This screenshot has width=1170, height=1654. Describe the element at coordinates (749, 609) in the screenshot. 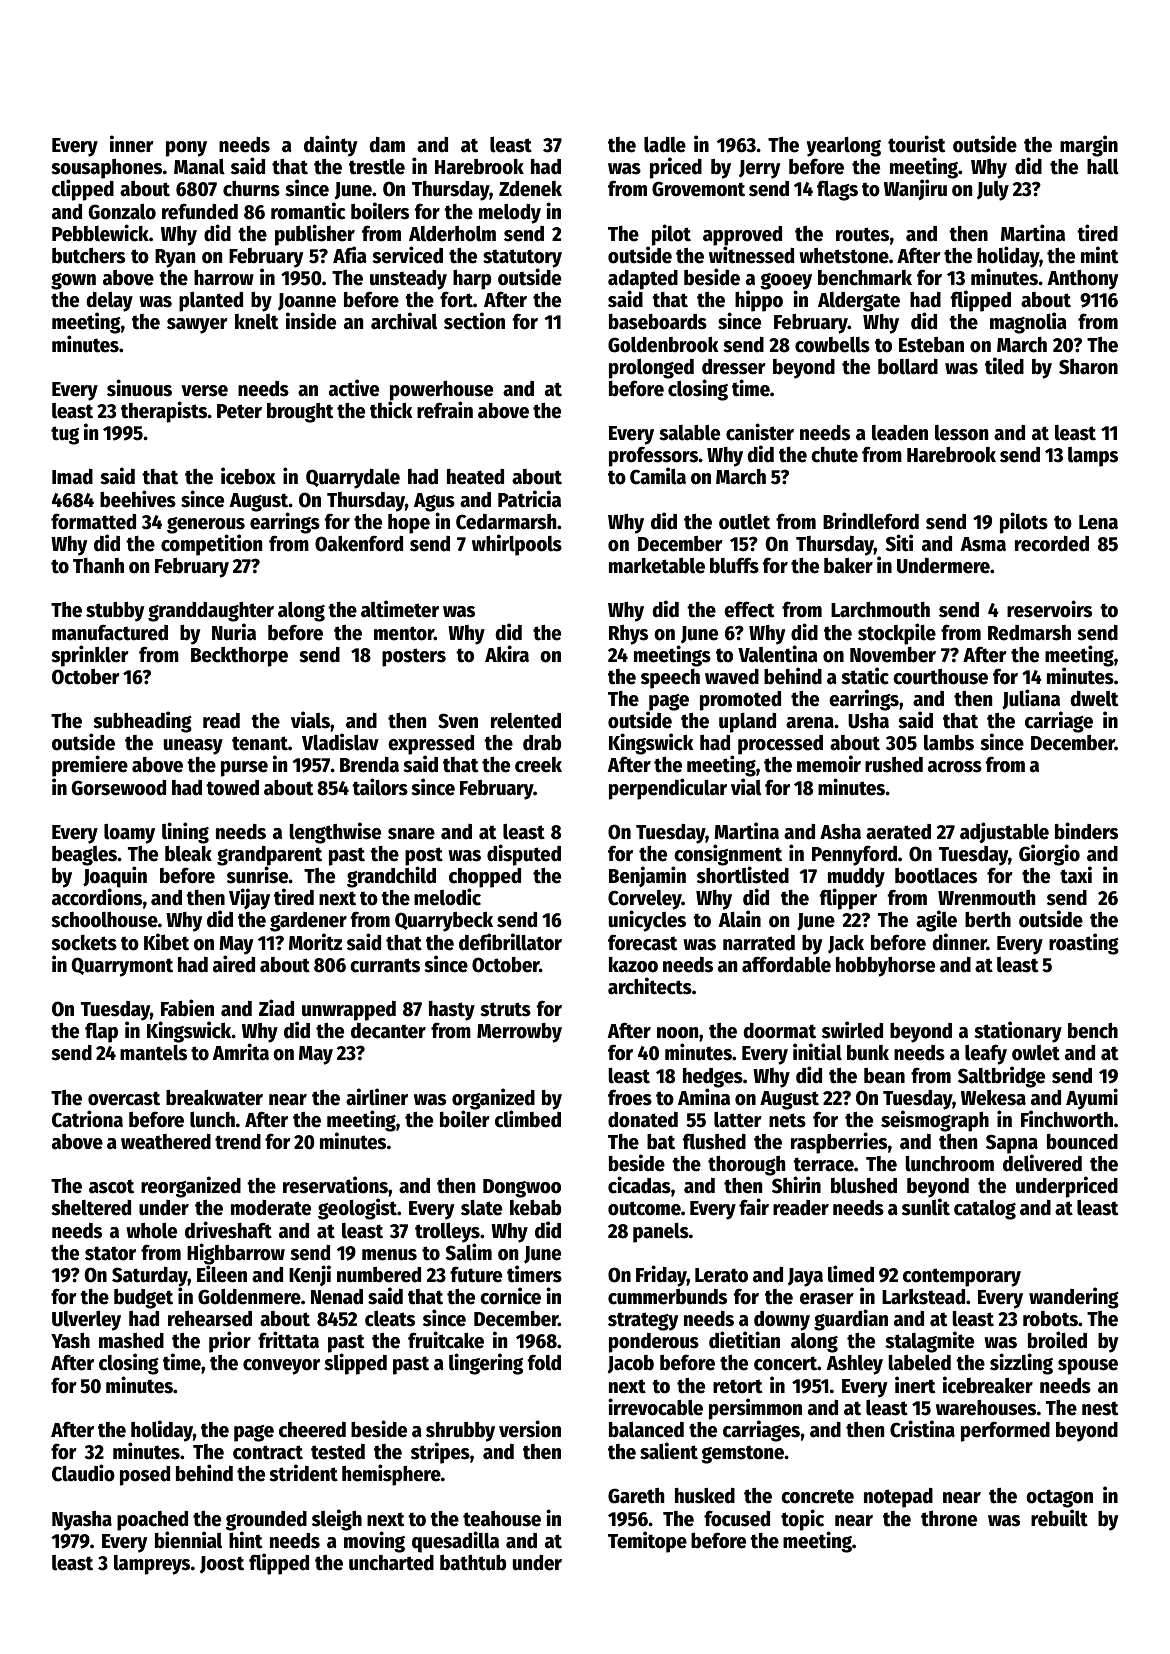

I see `effect` at that location.
